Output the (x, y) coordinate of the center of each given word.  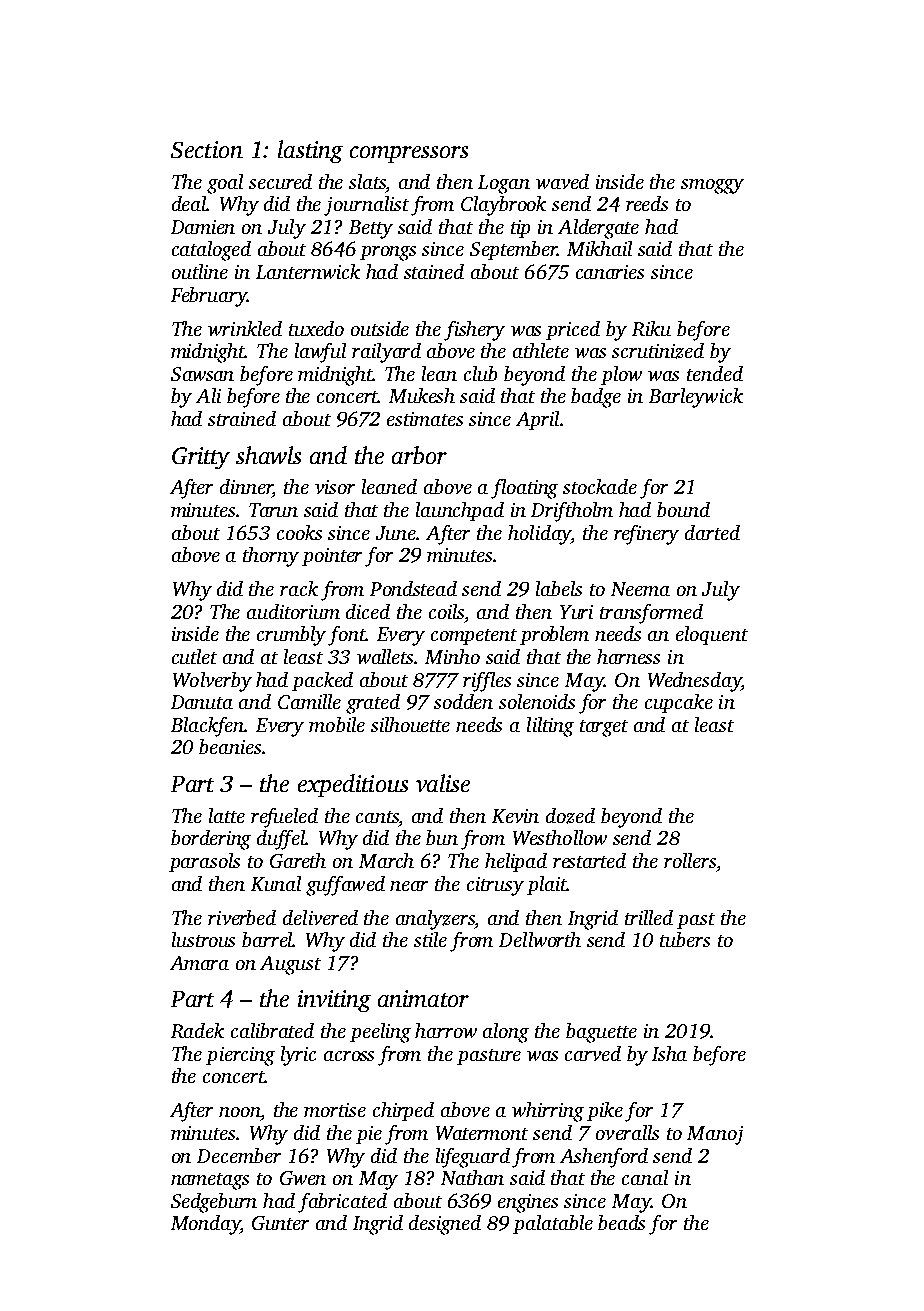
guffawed (345, 886)
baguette (601, 1033)
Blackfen (208, 727)
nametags (210, 1181)
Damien (203, 227)
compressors (409, 154)
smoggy (712, 186)
